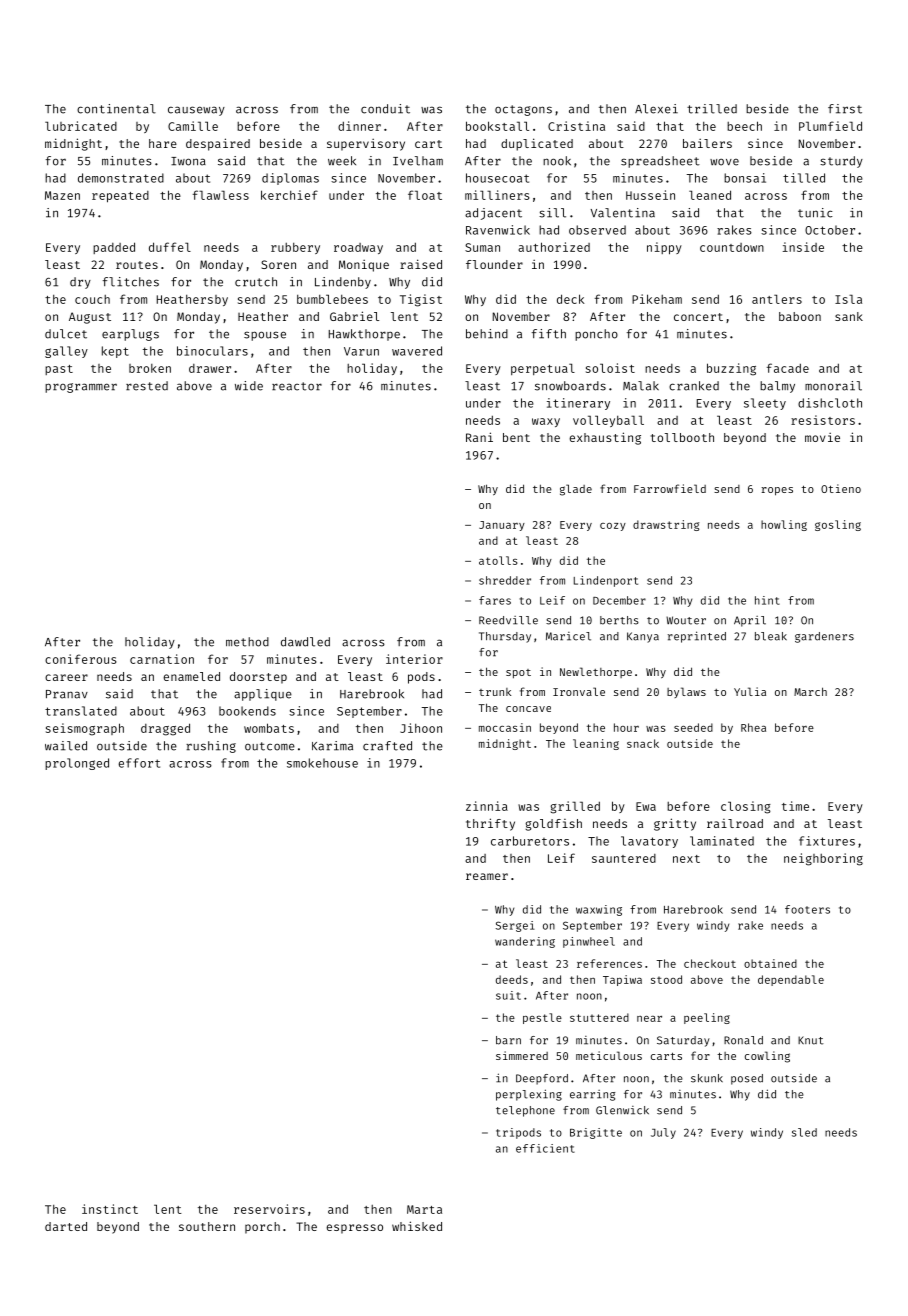 The height and width of the screenshot is (1316, 908). Describe the element at coordinates (66, 1226) in the screenshot. I see `darted` at that location.
